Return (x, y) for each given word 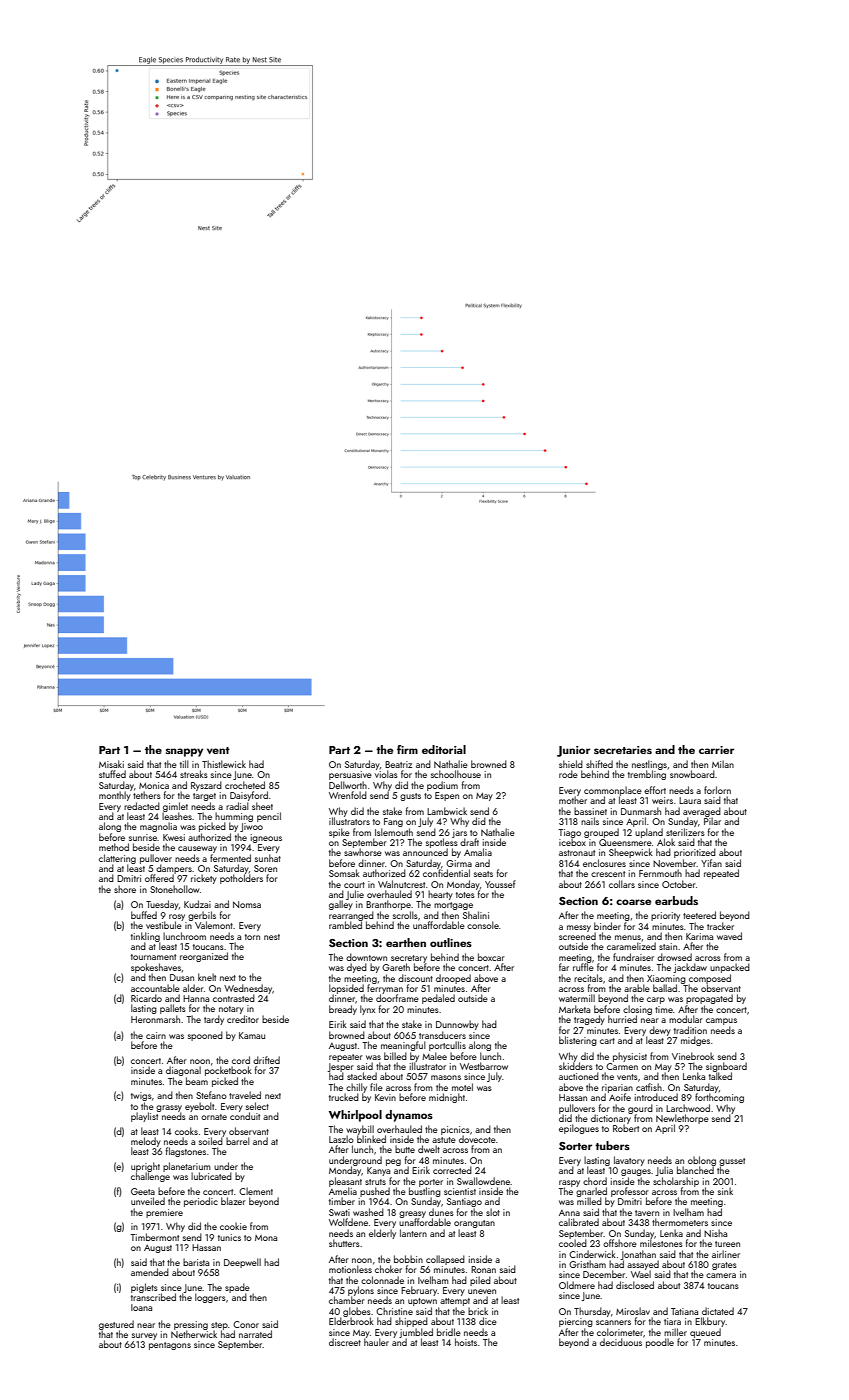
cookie (233, 1226)
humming (234, 817)
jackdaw (690, 968)
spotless (442, 843)
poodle (660, 1343)
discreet (345, 1342)
